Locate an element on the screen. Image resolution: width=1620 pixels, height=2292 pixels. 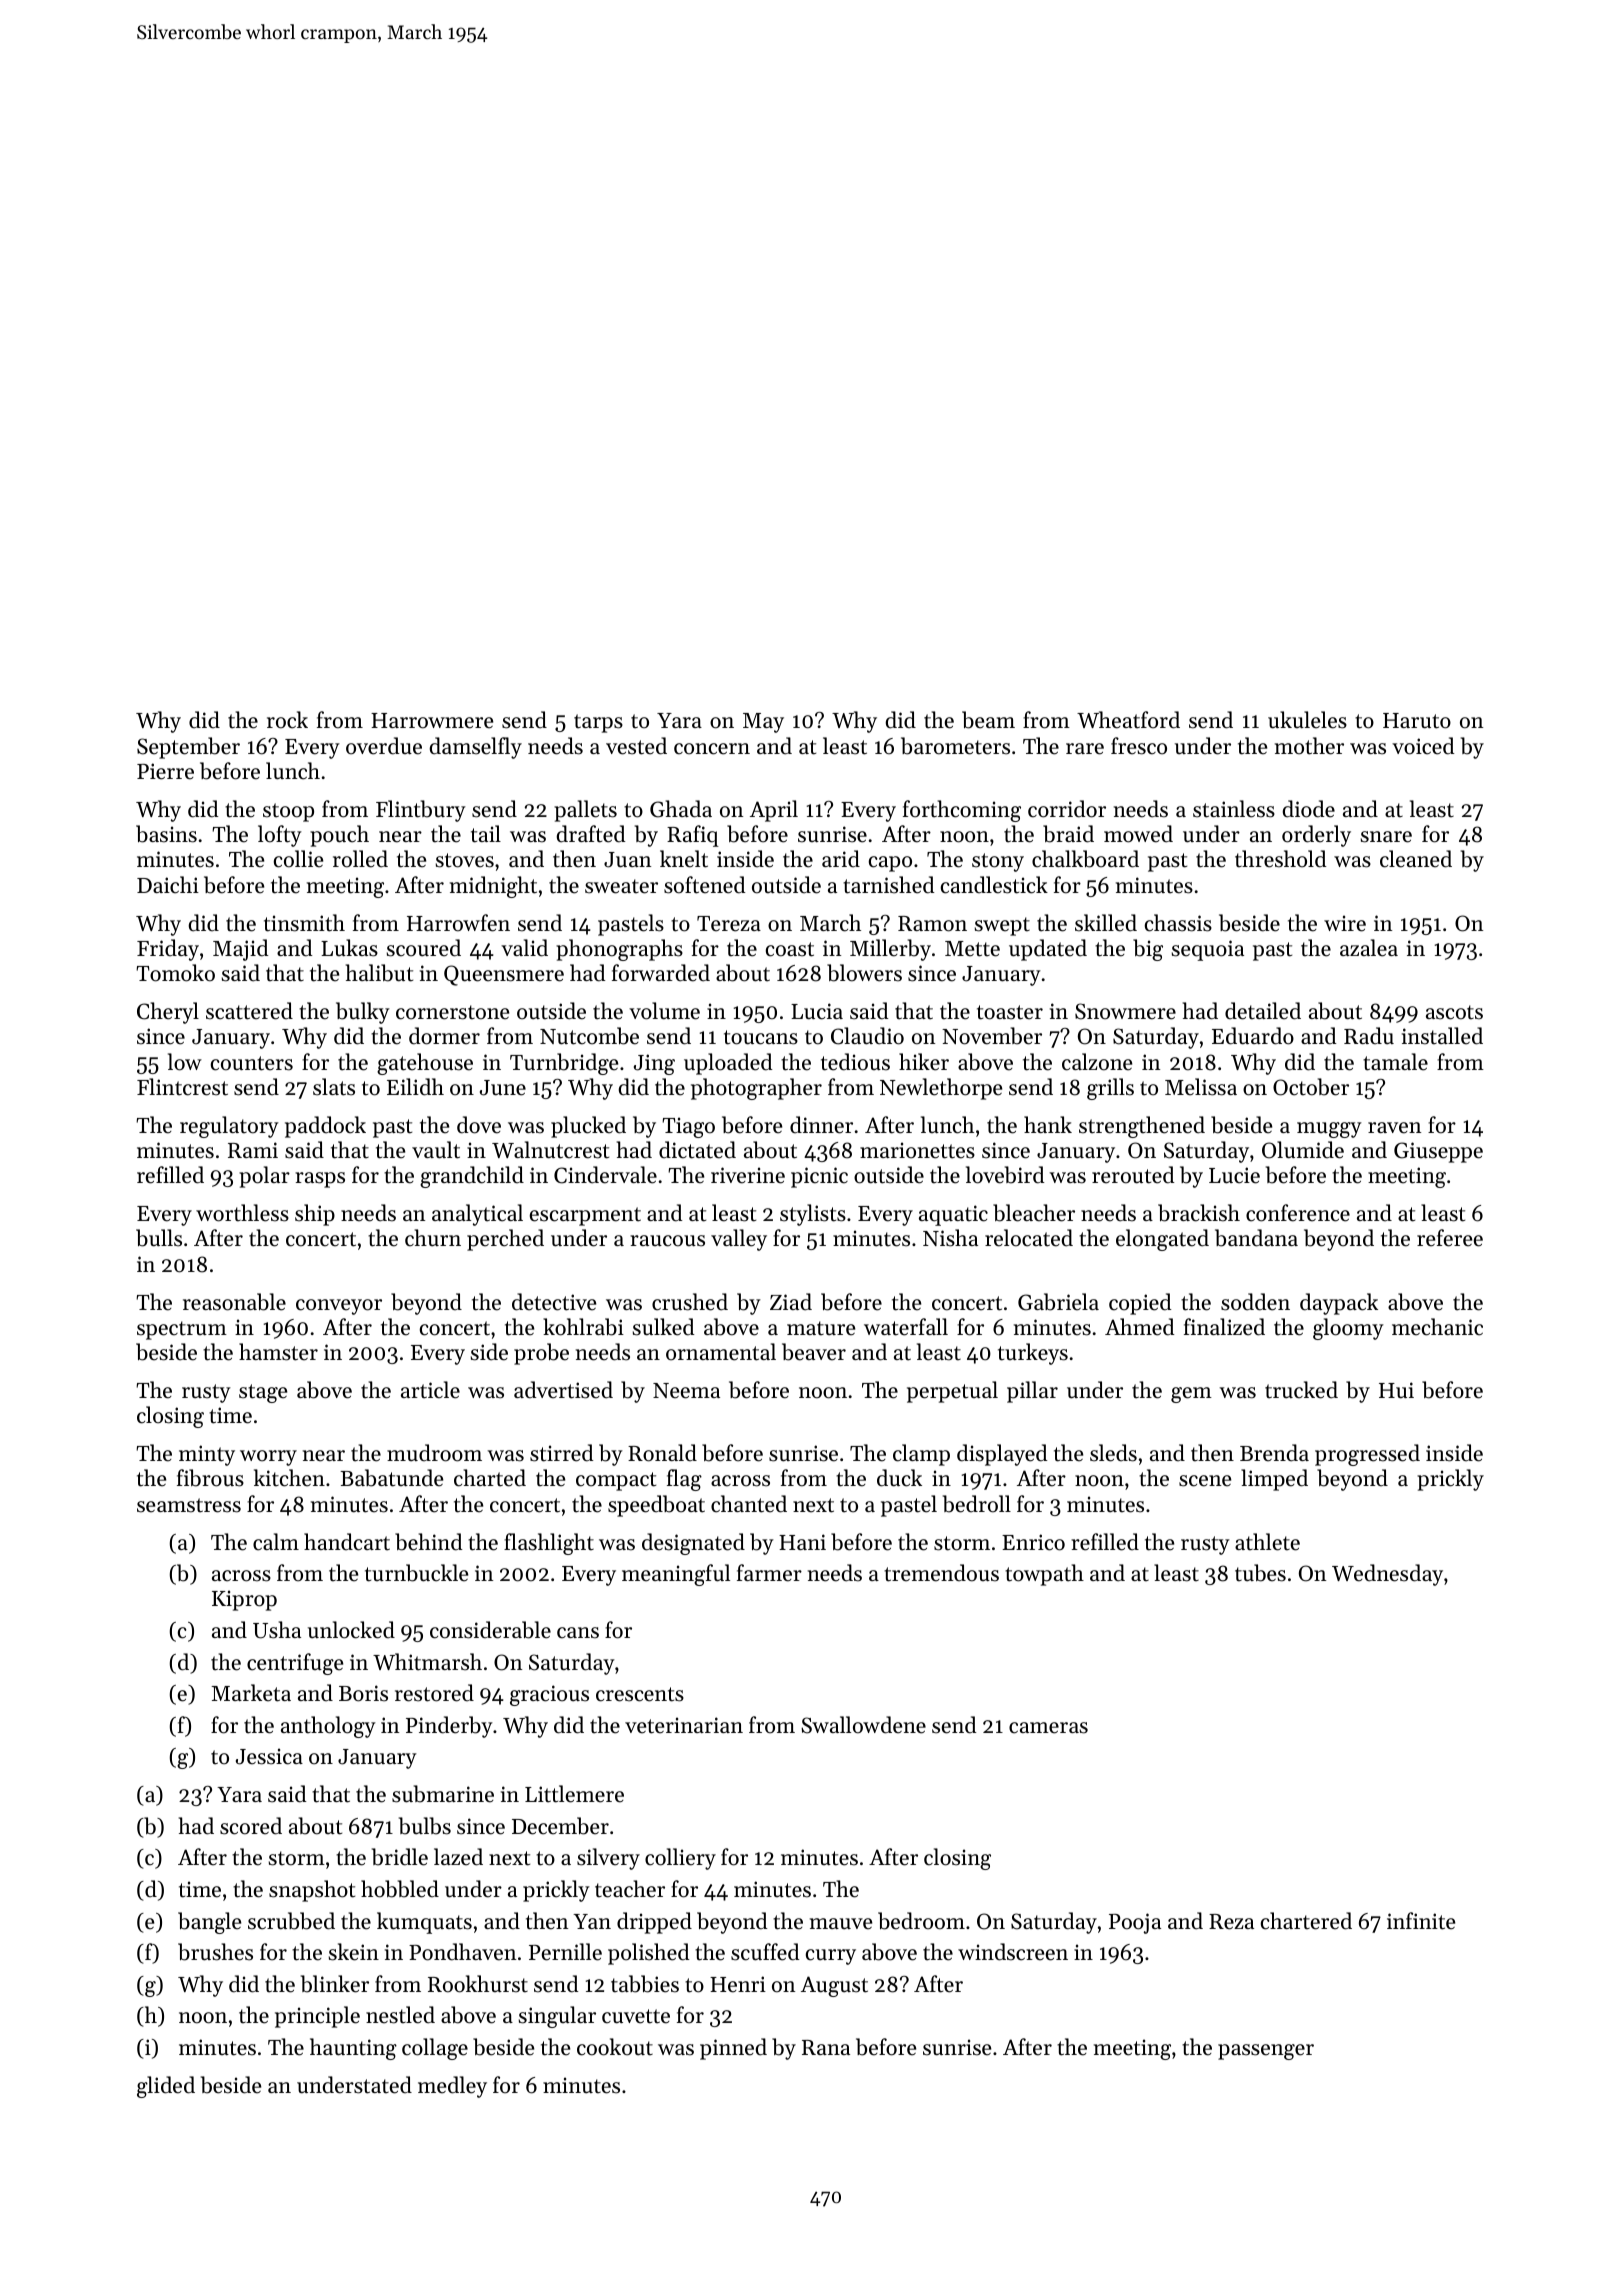
dove is located at coordinates (479, 1125).
